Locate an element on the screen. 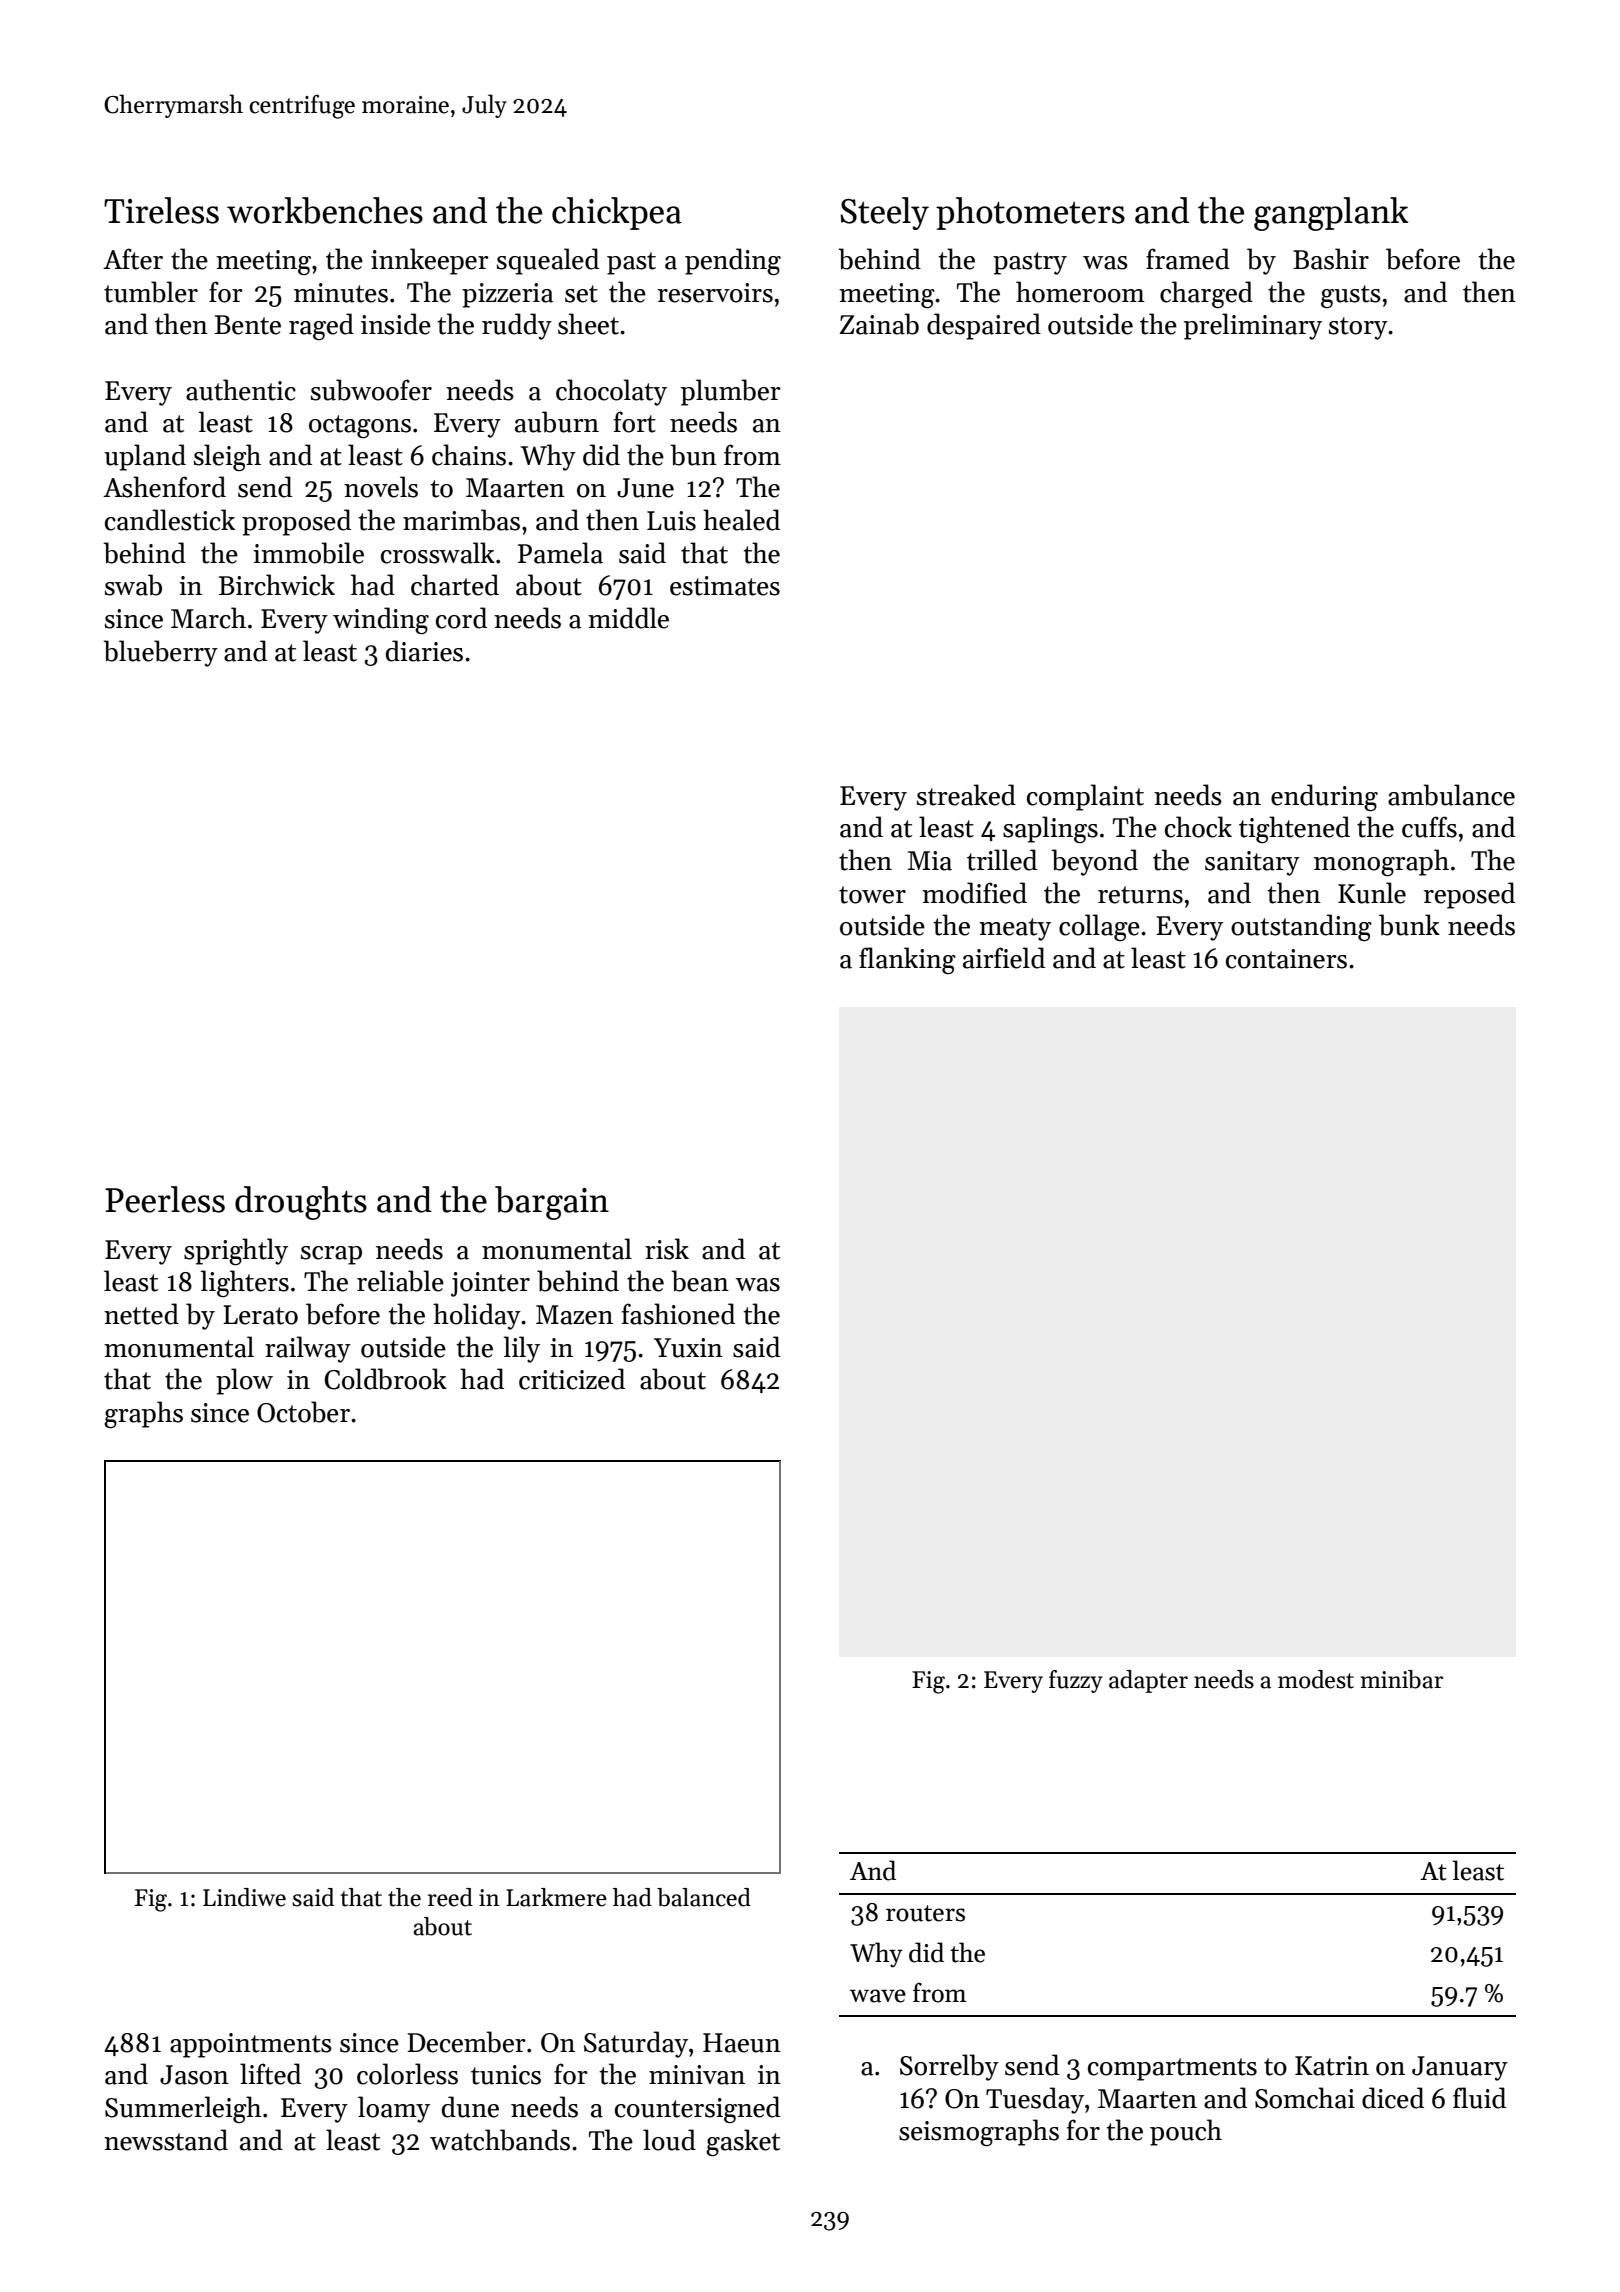 The image size is (1620, 2292). preliminary is located at coordinates (1253, 326).
